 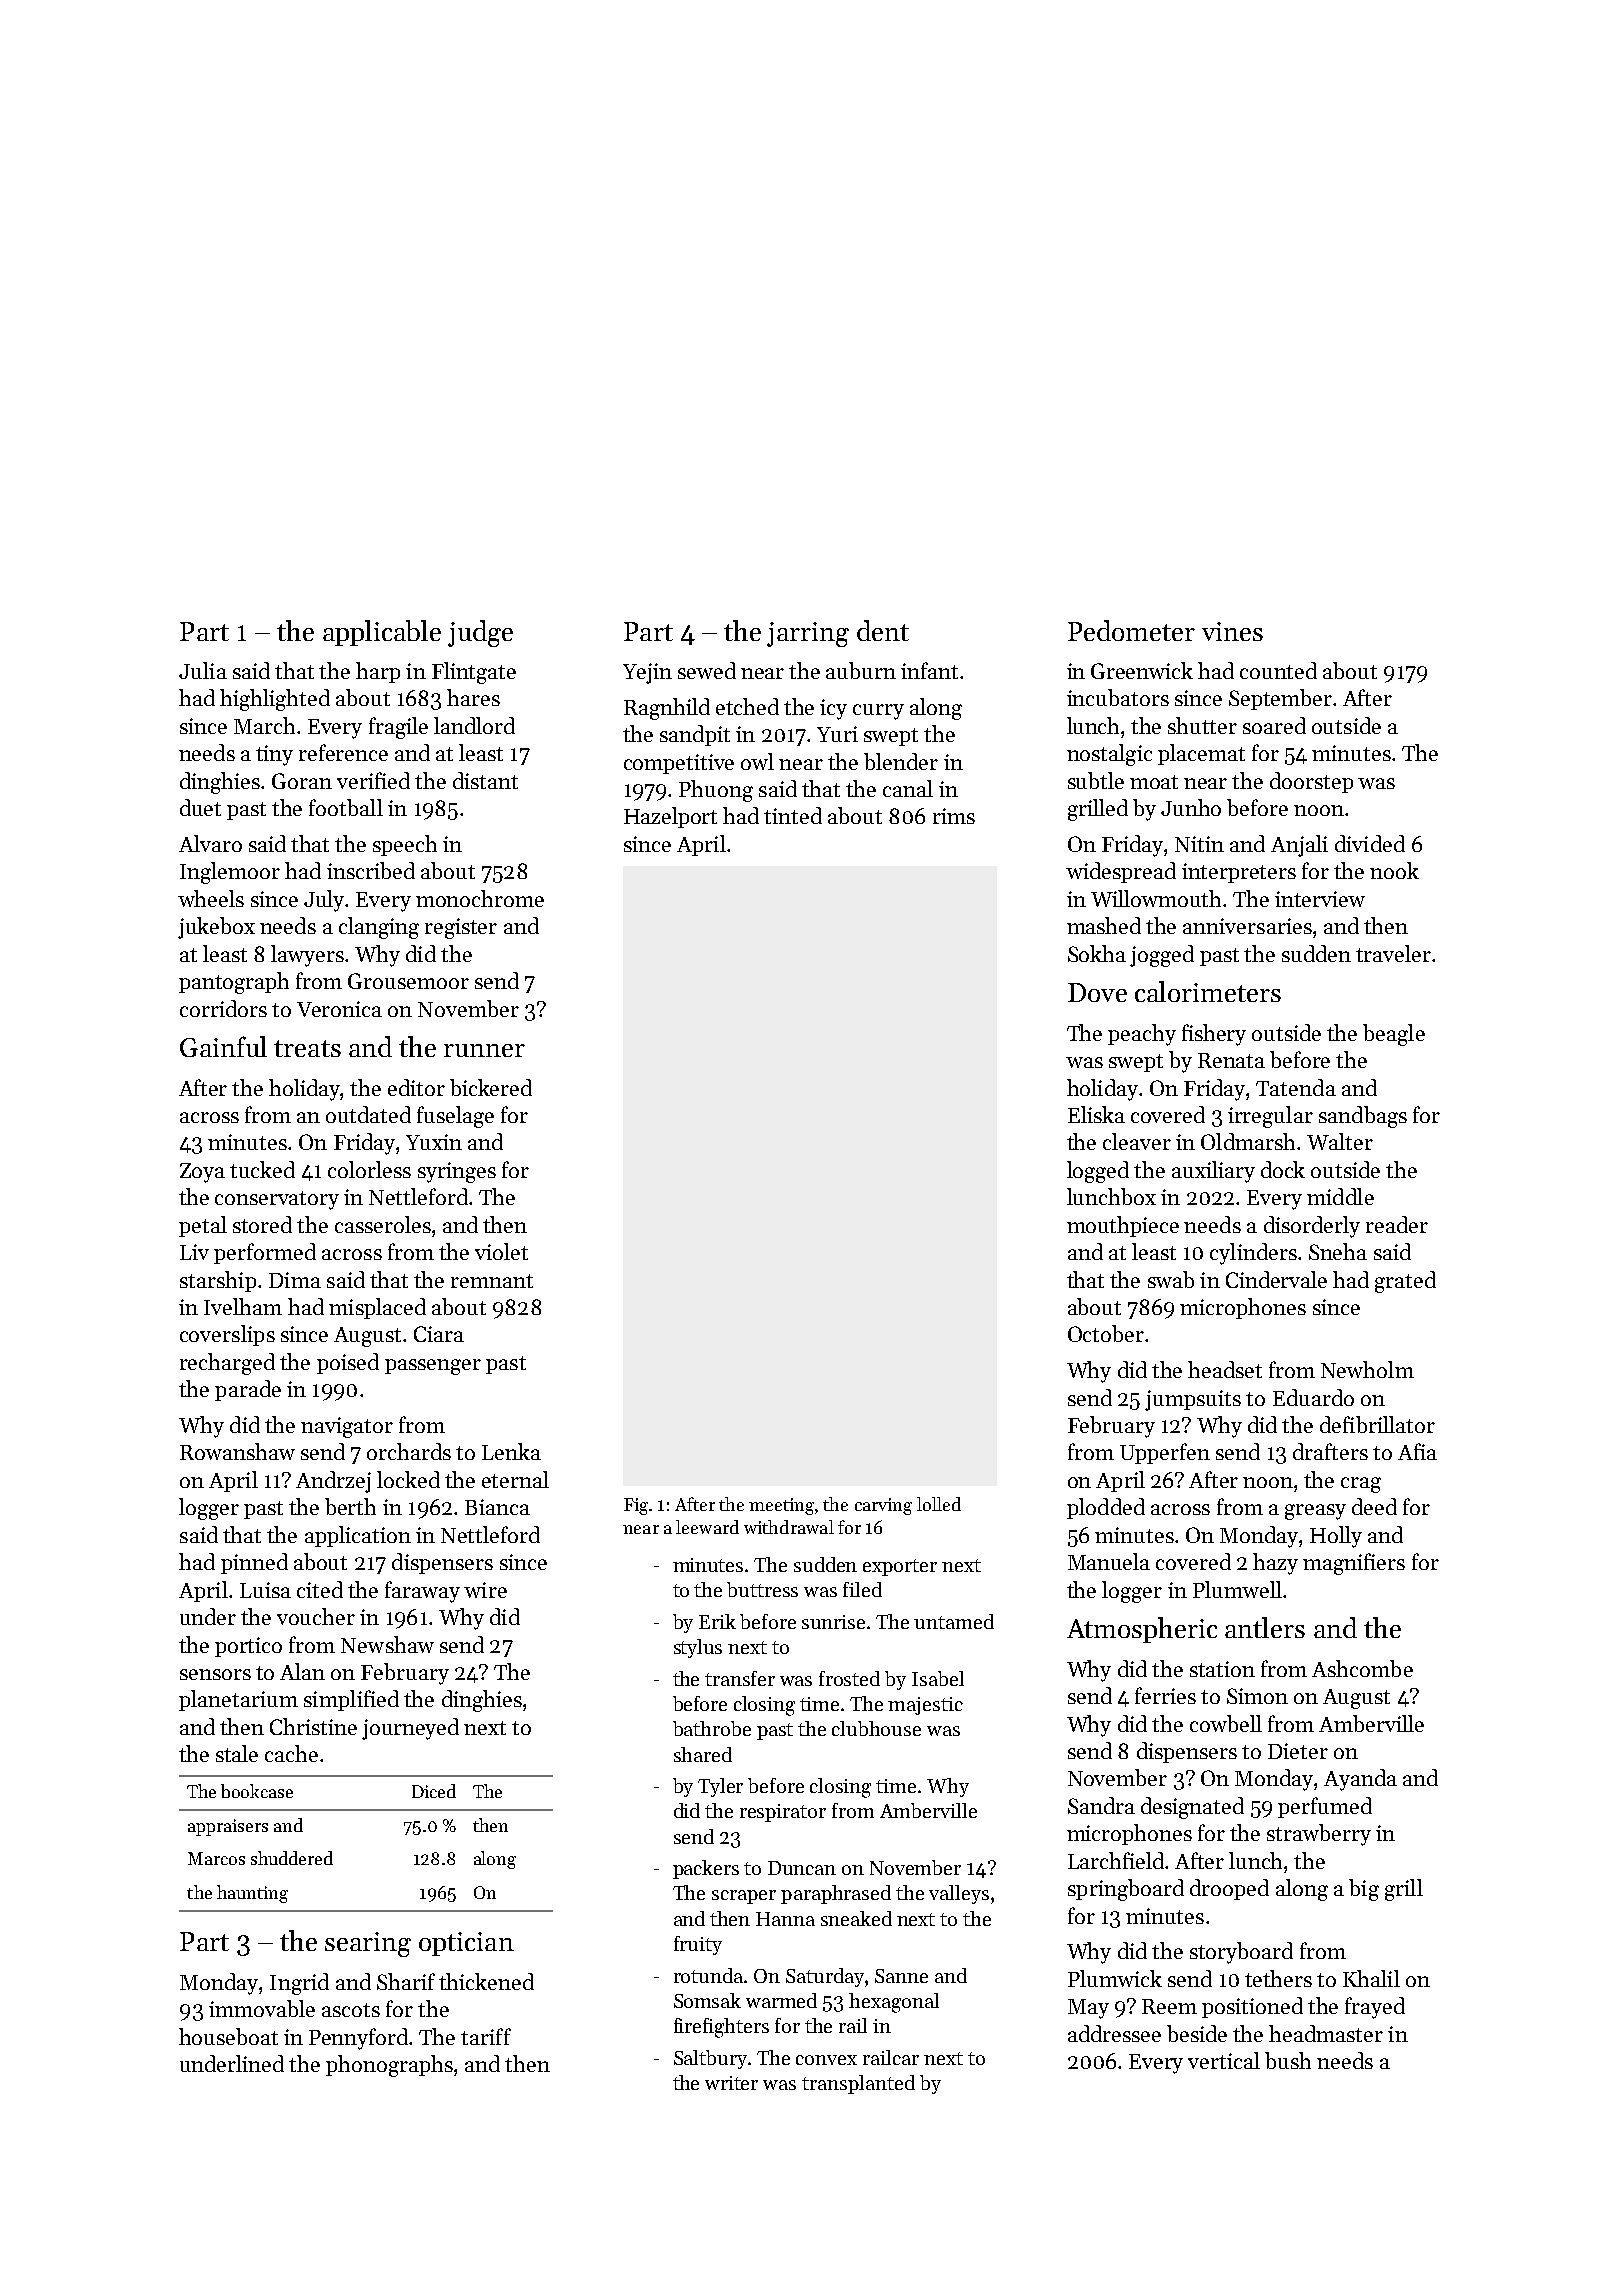 What do you see at coordinates (237, 1753) in the document?
I see `stale` at bounding box center [237, 1753].
